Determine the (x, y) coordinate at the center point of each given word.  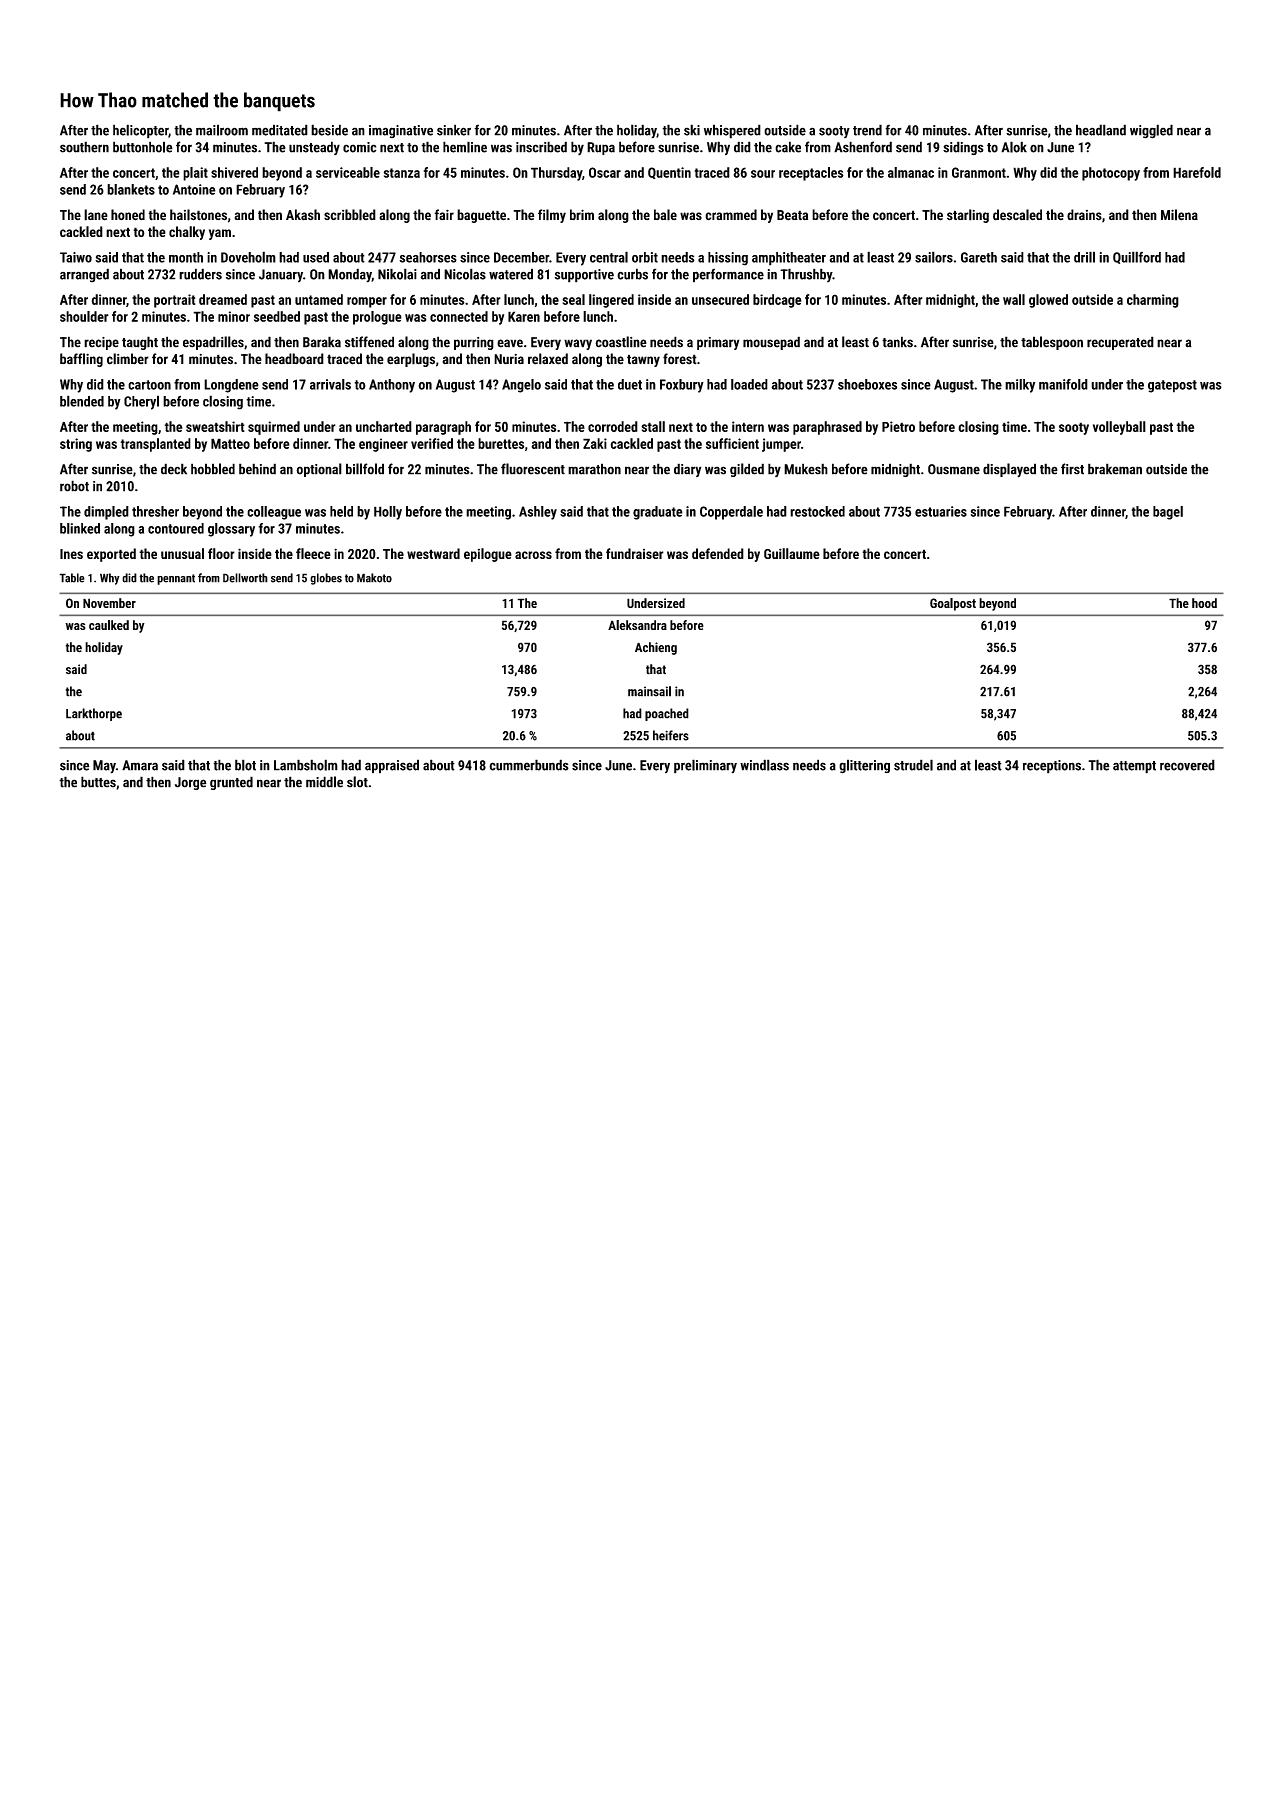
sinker (454, 130)
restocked (817, 511)
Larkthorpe (94, 714)
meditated (280, 130)
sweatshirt (215, 426)
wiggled (1151, 131)
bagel (1168, 513)
